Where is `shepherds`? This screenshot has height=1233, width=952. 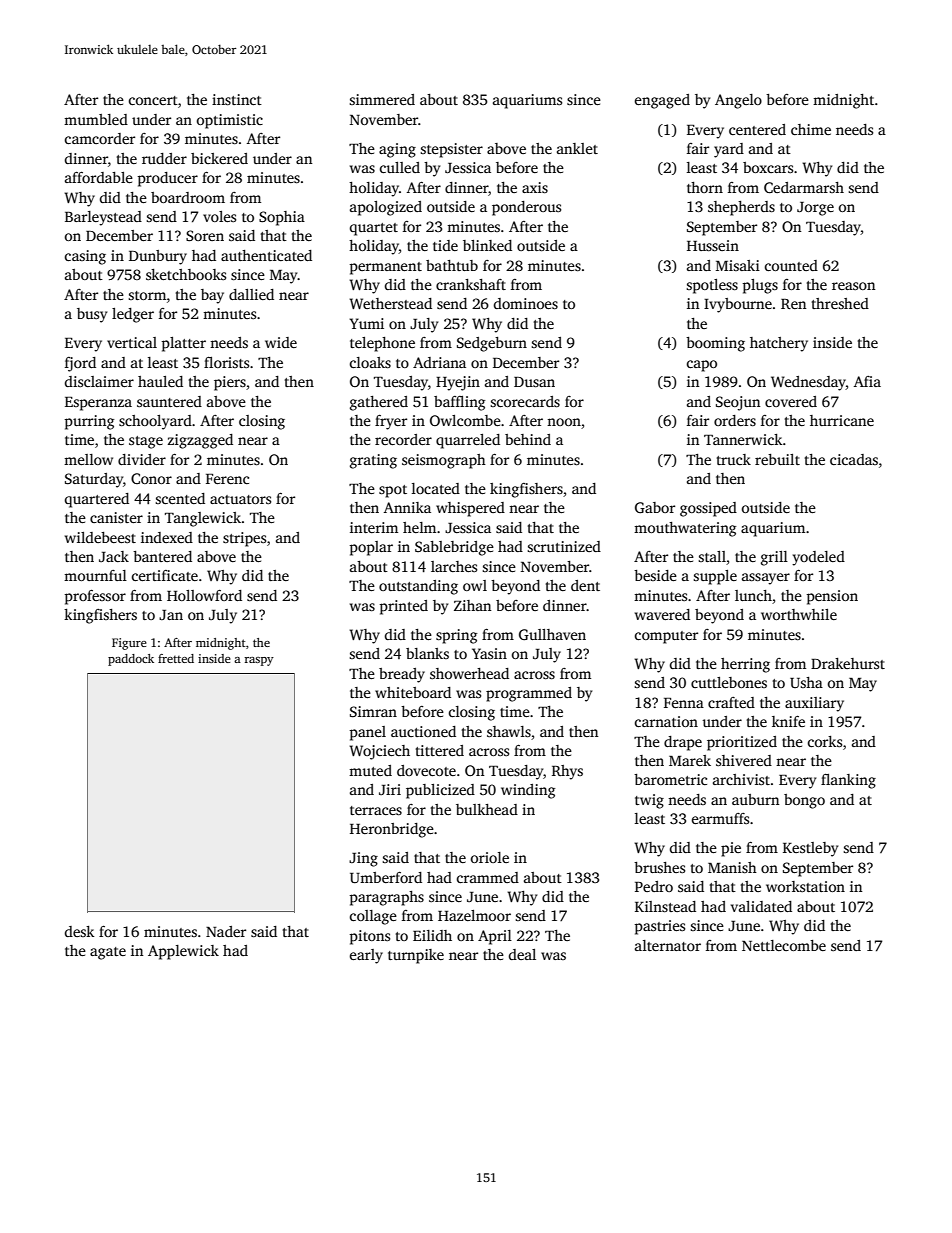
shepherds is located at coordinates (741, 208).
